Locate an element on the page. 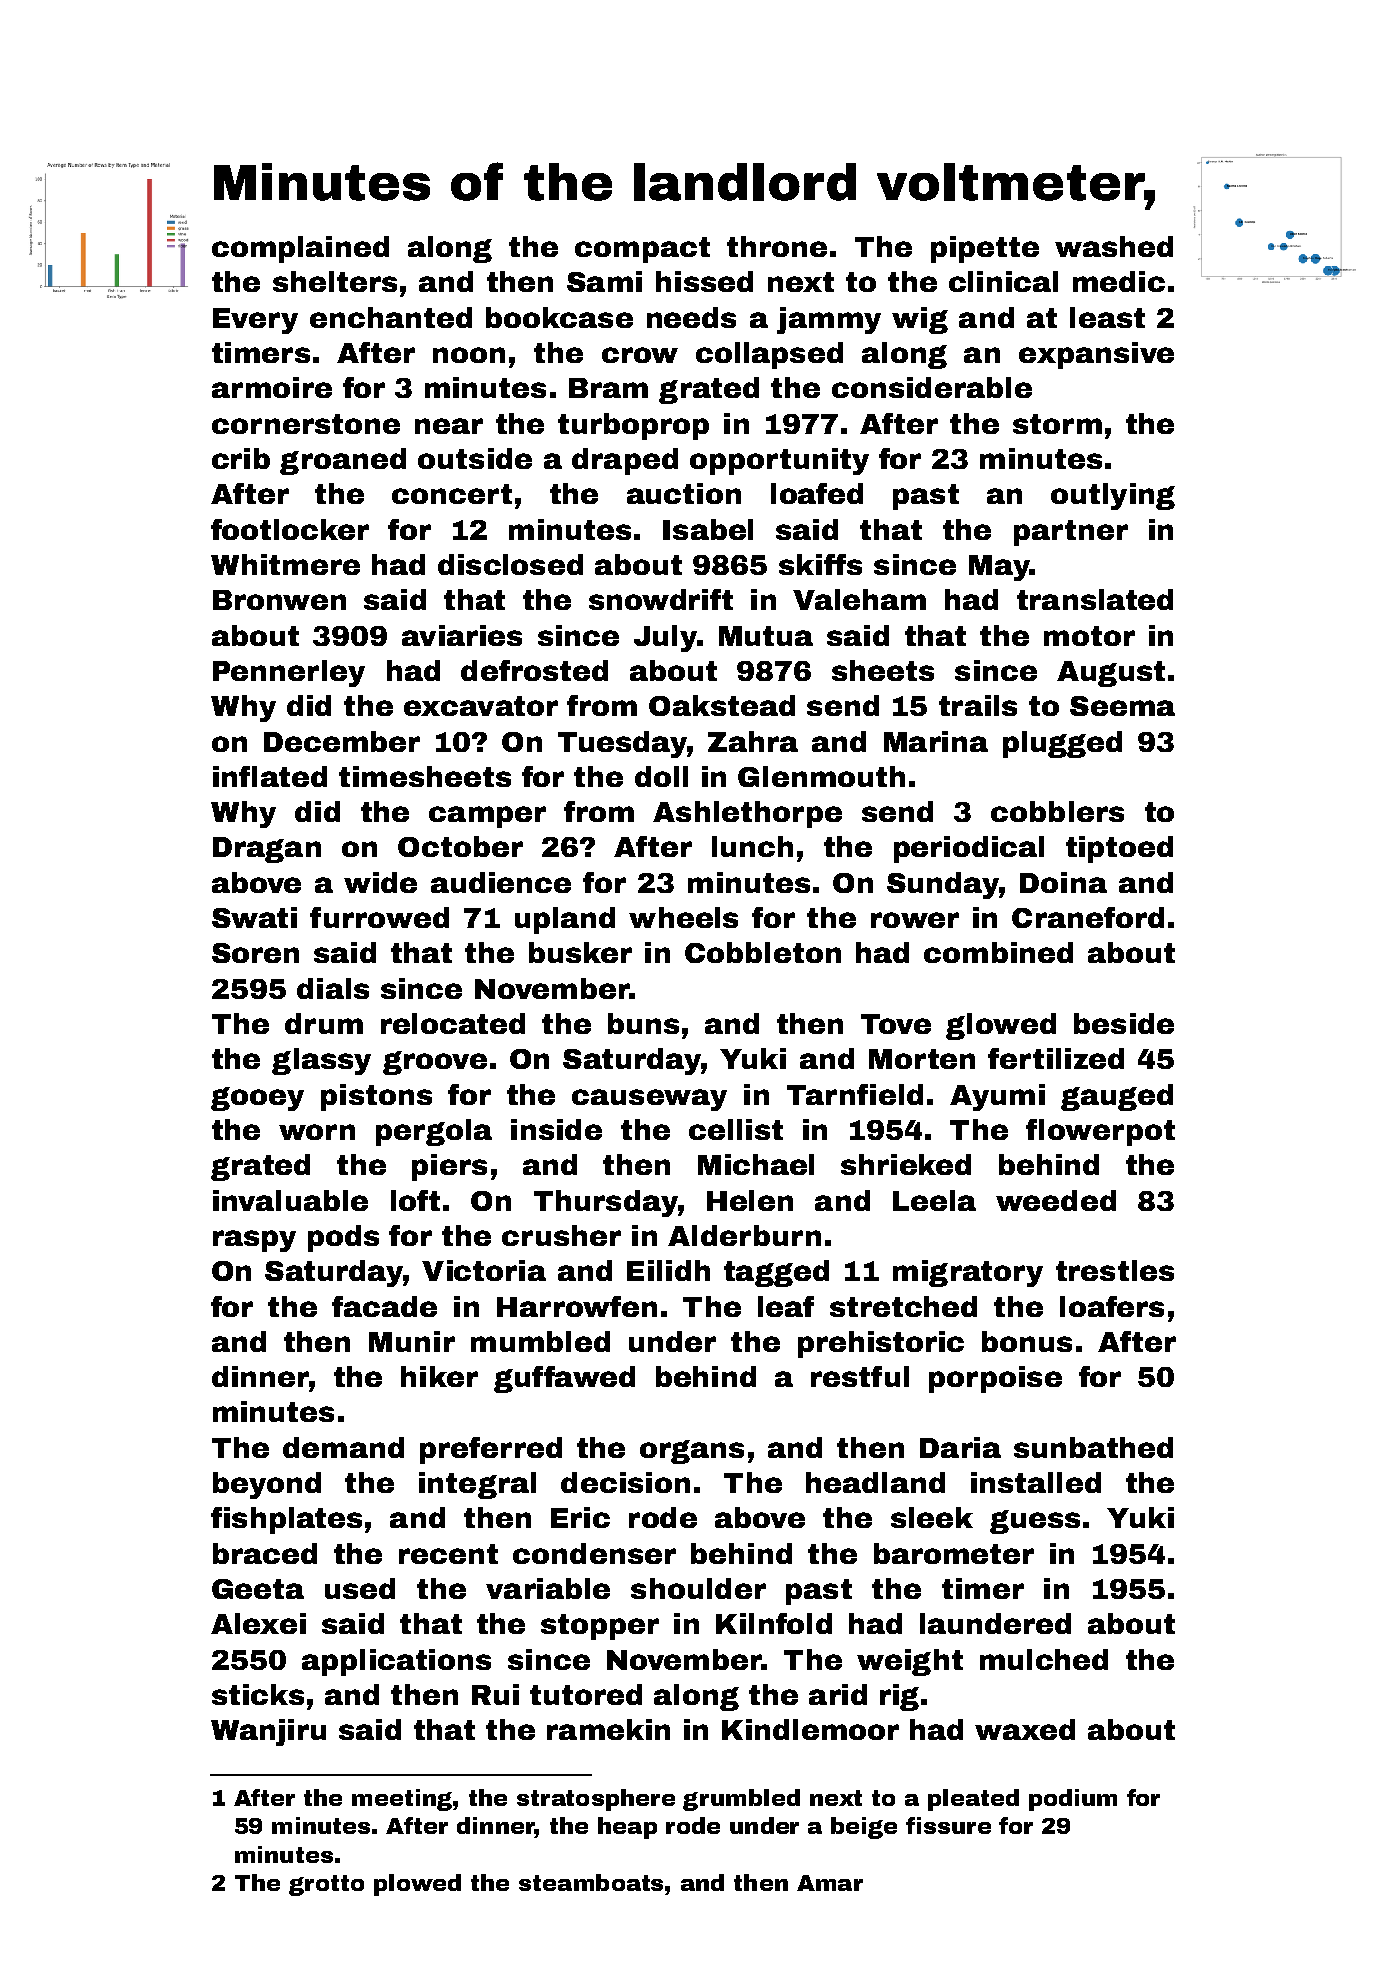  Daria is located at coordinates (960, 1447).
